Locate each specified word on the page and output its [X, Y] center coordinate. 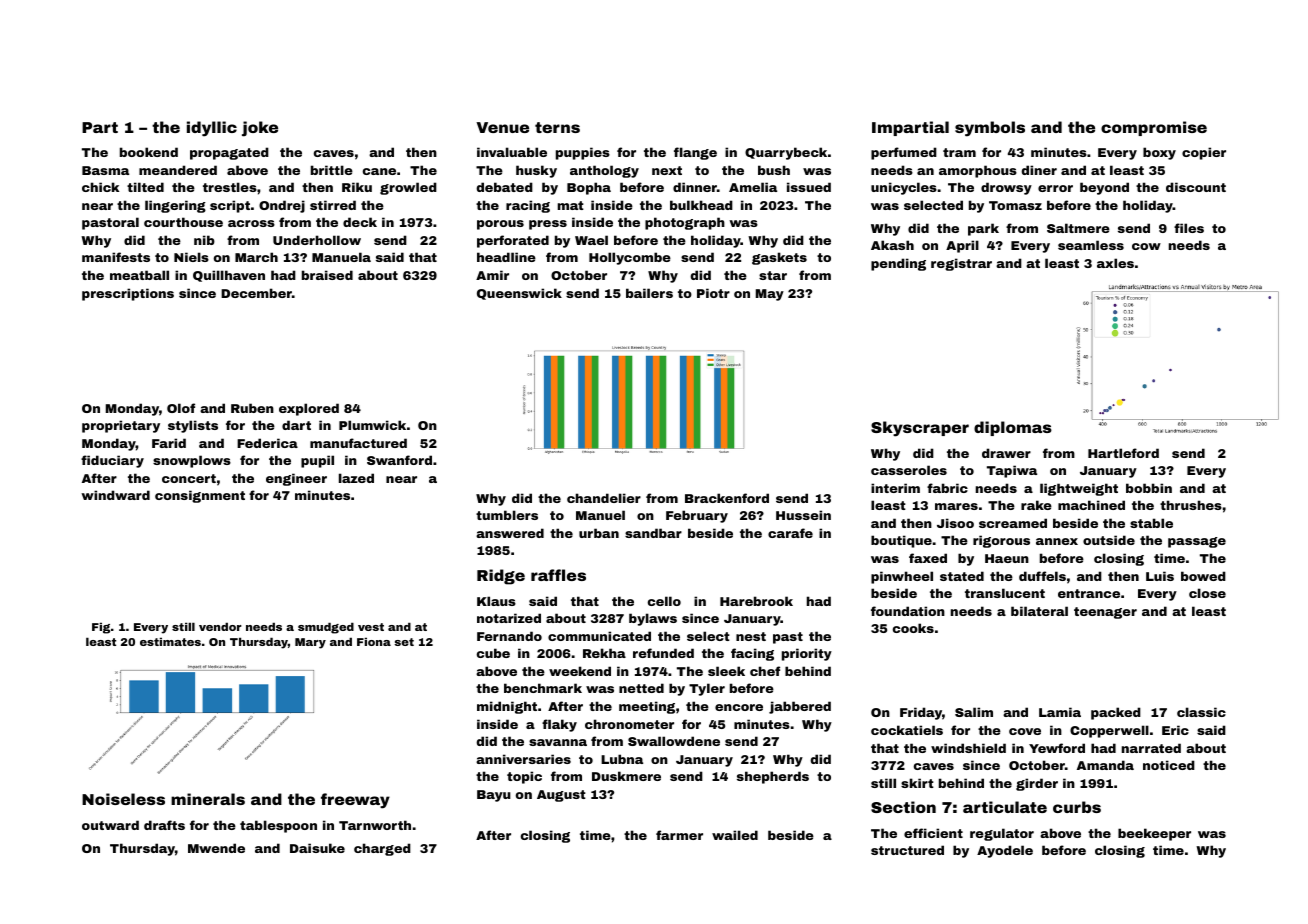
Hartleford [1123, 453]
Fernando [509, 636]
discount [1196, 187]
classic [1201, 712]
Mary [310, 643]
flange [695, 153]
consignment [200, 496]
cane [379, 171]
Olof [181, 408]
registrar [961, 264]
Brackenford [727, 498]
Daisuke [317, 848]
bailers [649, 293]
